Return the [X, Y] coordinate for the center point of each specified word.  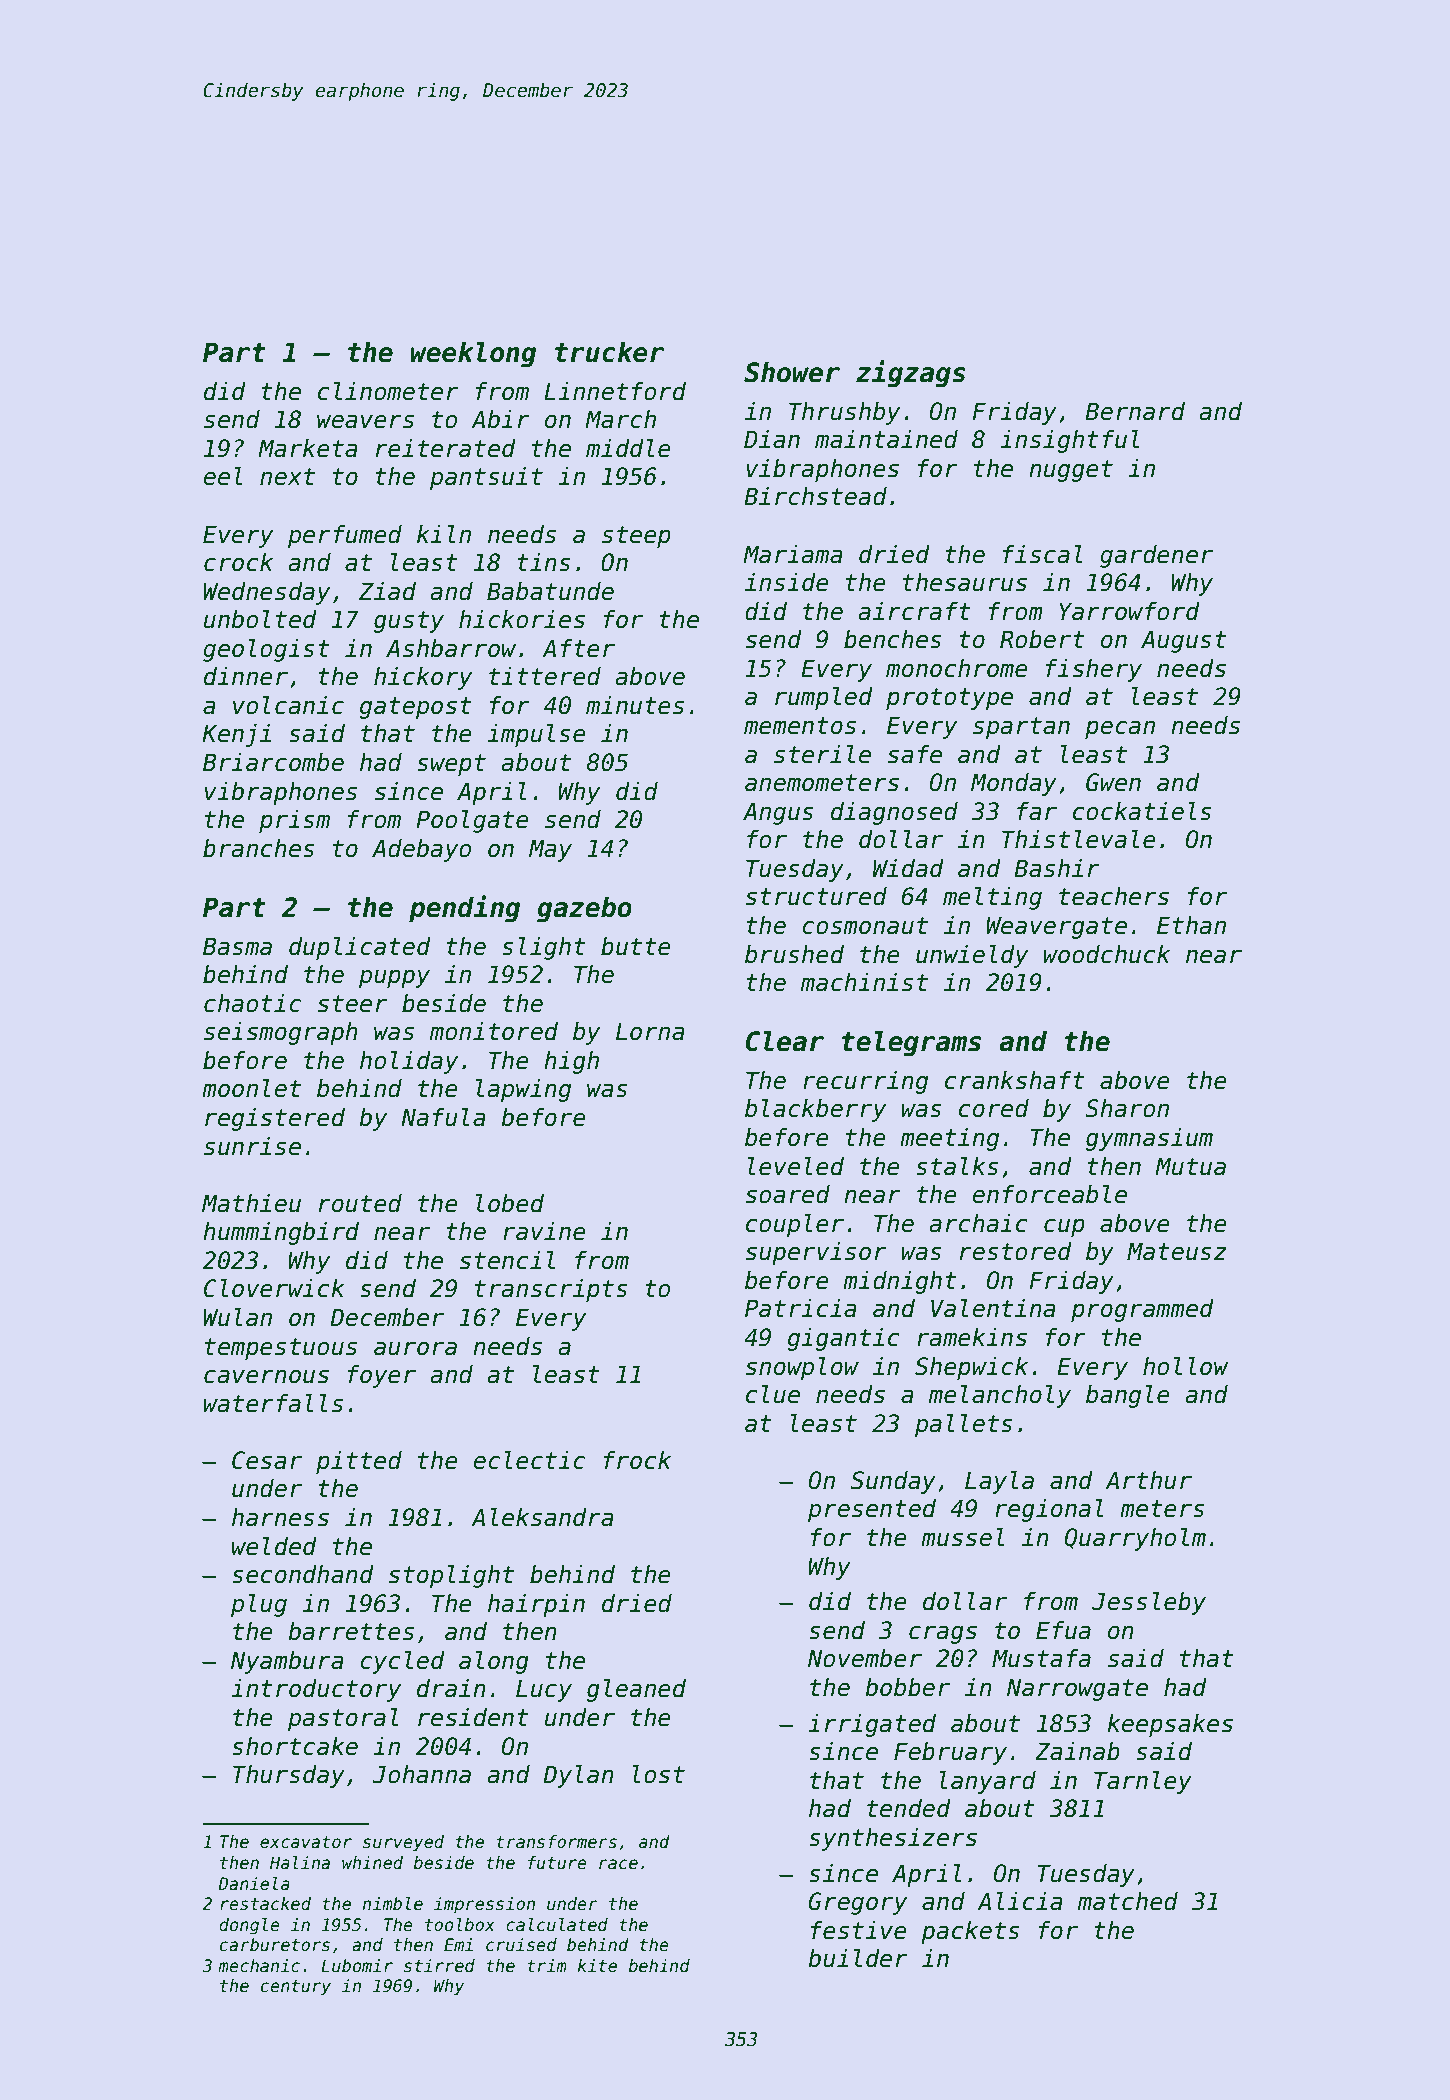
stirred [439, 1966]
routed [360, 1203]
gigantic [843, 1339]
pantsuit [486, 478]
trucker [609, 352]
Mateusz [1177, 1251]
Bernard [1135, 411]
